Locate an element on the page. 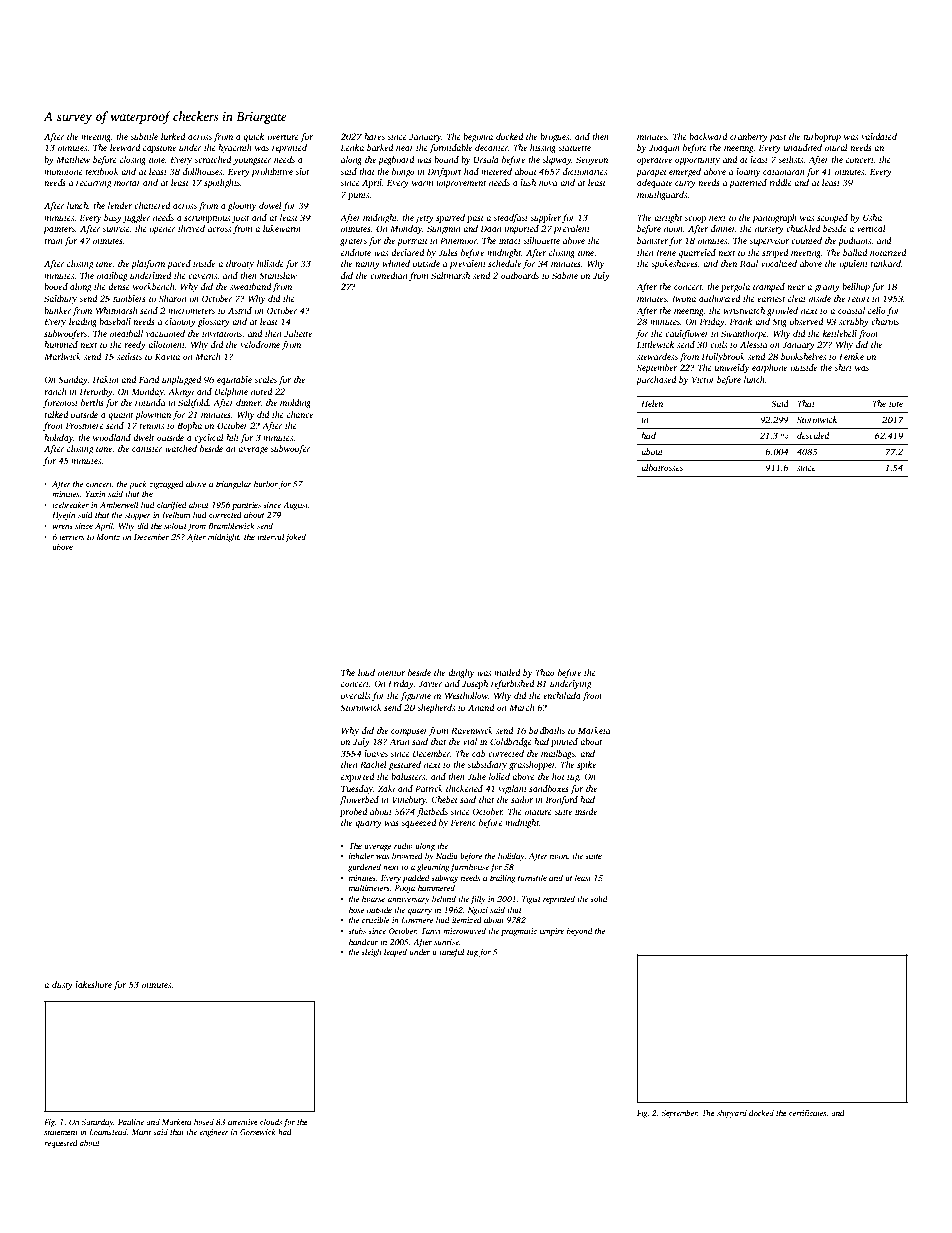 This image has width=952, height=1233. enchilada is located at coordinates (562, 695).
